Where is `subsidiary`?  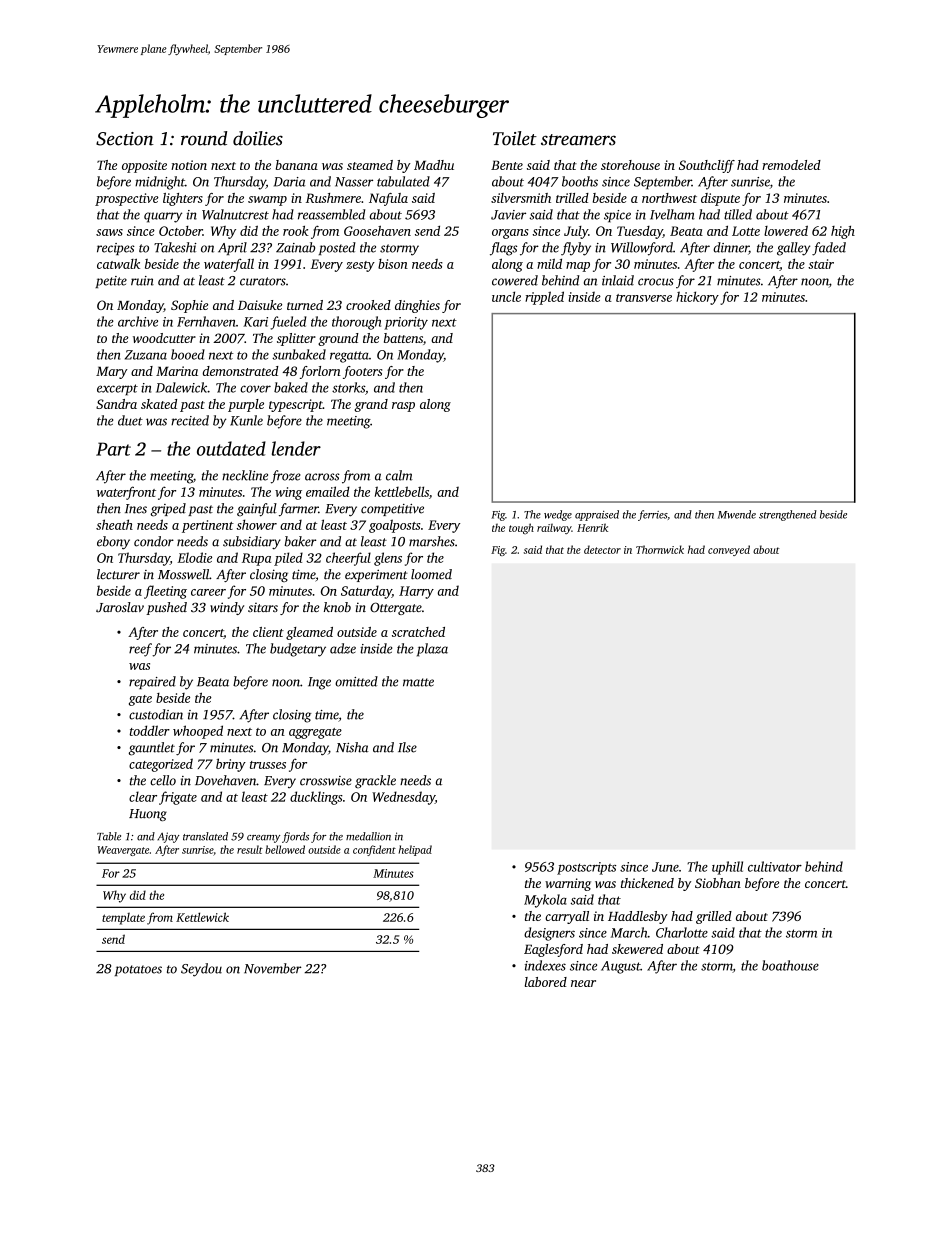
subsidiary is located at coordinates (252, 543).
